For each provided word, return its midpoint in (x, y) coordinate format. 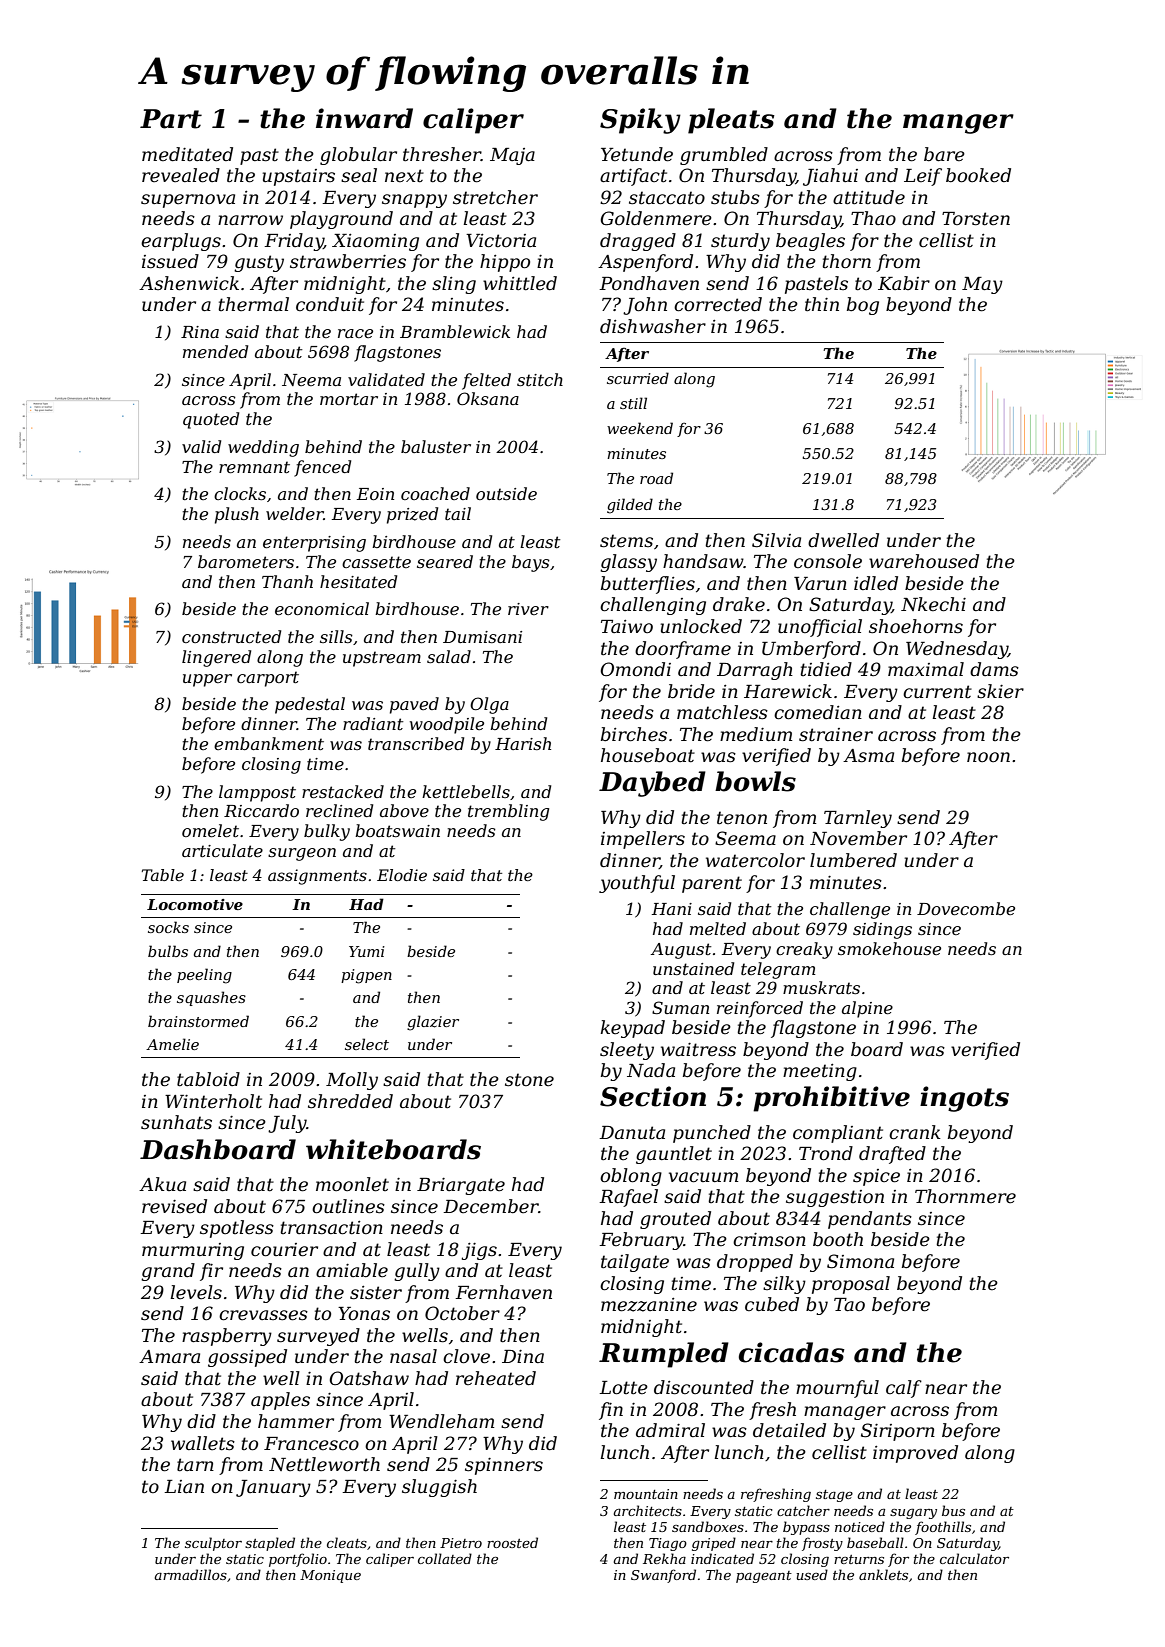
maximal (926, 669)
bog (863, 306)
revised (174, 1206)
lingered (216, 658)
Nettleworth (324, 1464)
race (355, 333)
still (633, 403)
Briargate (461, 1186)
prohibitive (831, 1099)
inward (364, 118)
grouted (675, 1220)
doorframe (683, 650)
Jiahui (830, 177)
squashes (211, 998)
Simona (860, 1261)
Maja (512, 156)
